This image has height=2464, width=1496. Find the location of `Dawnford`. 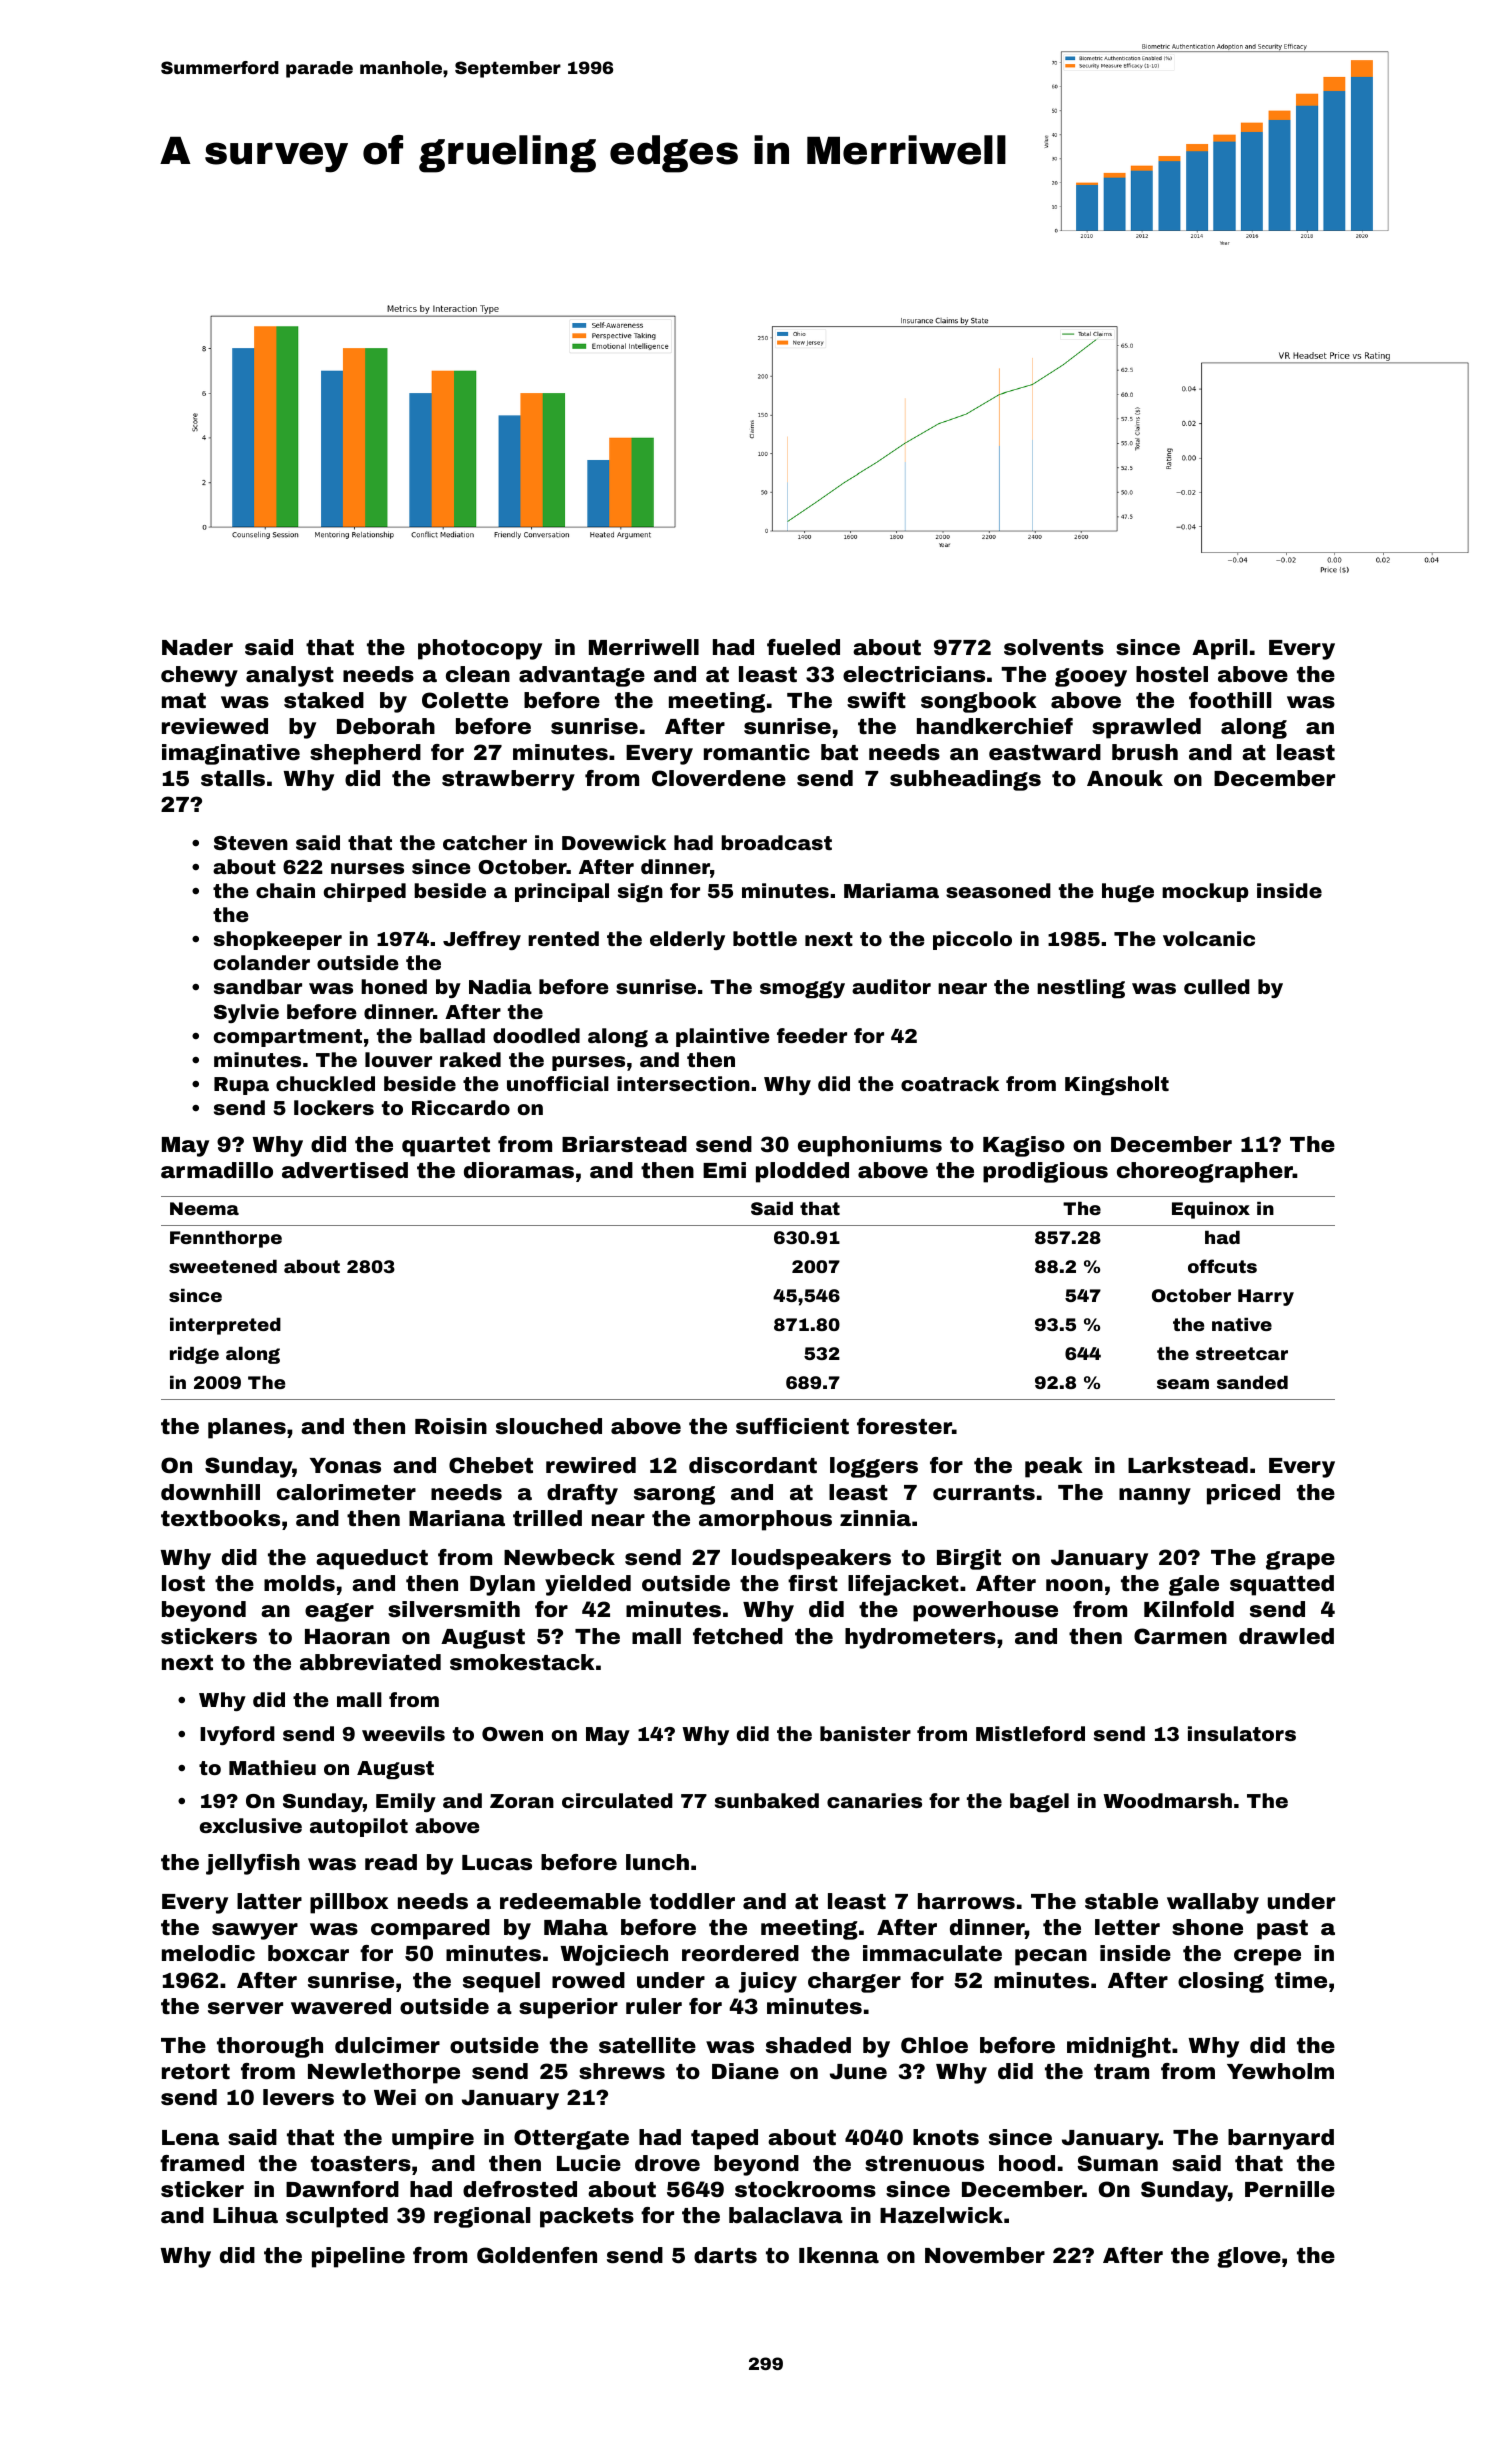

Dawnford is located at coordinates (342, 2189).
